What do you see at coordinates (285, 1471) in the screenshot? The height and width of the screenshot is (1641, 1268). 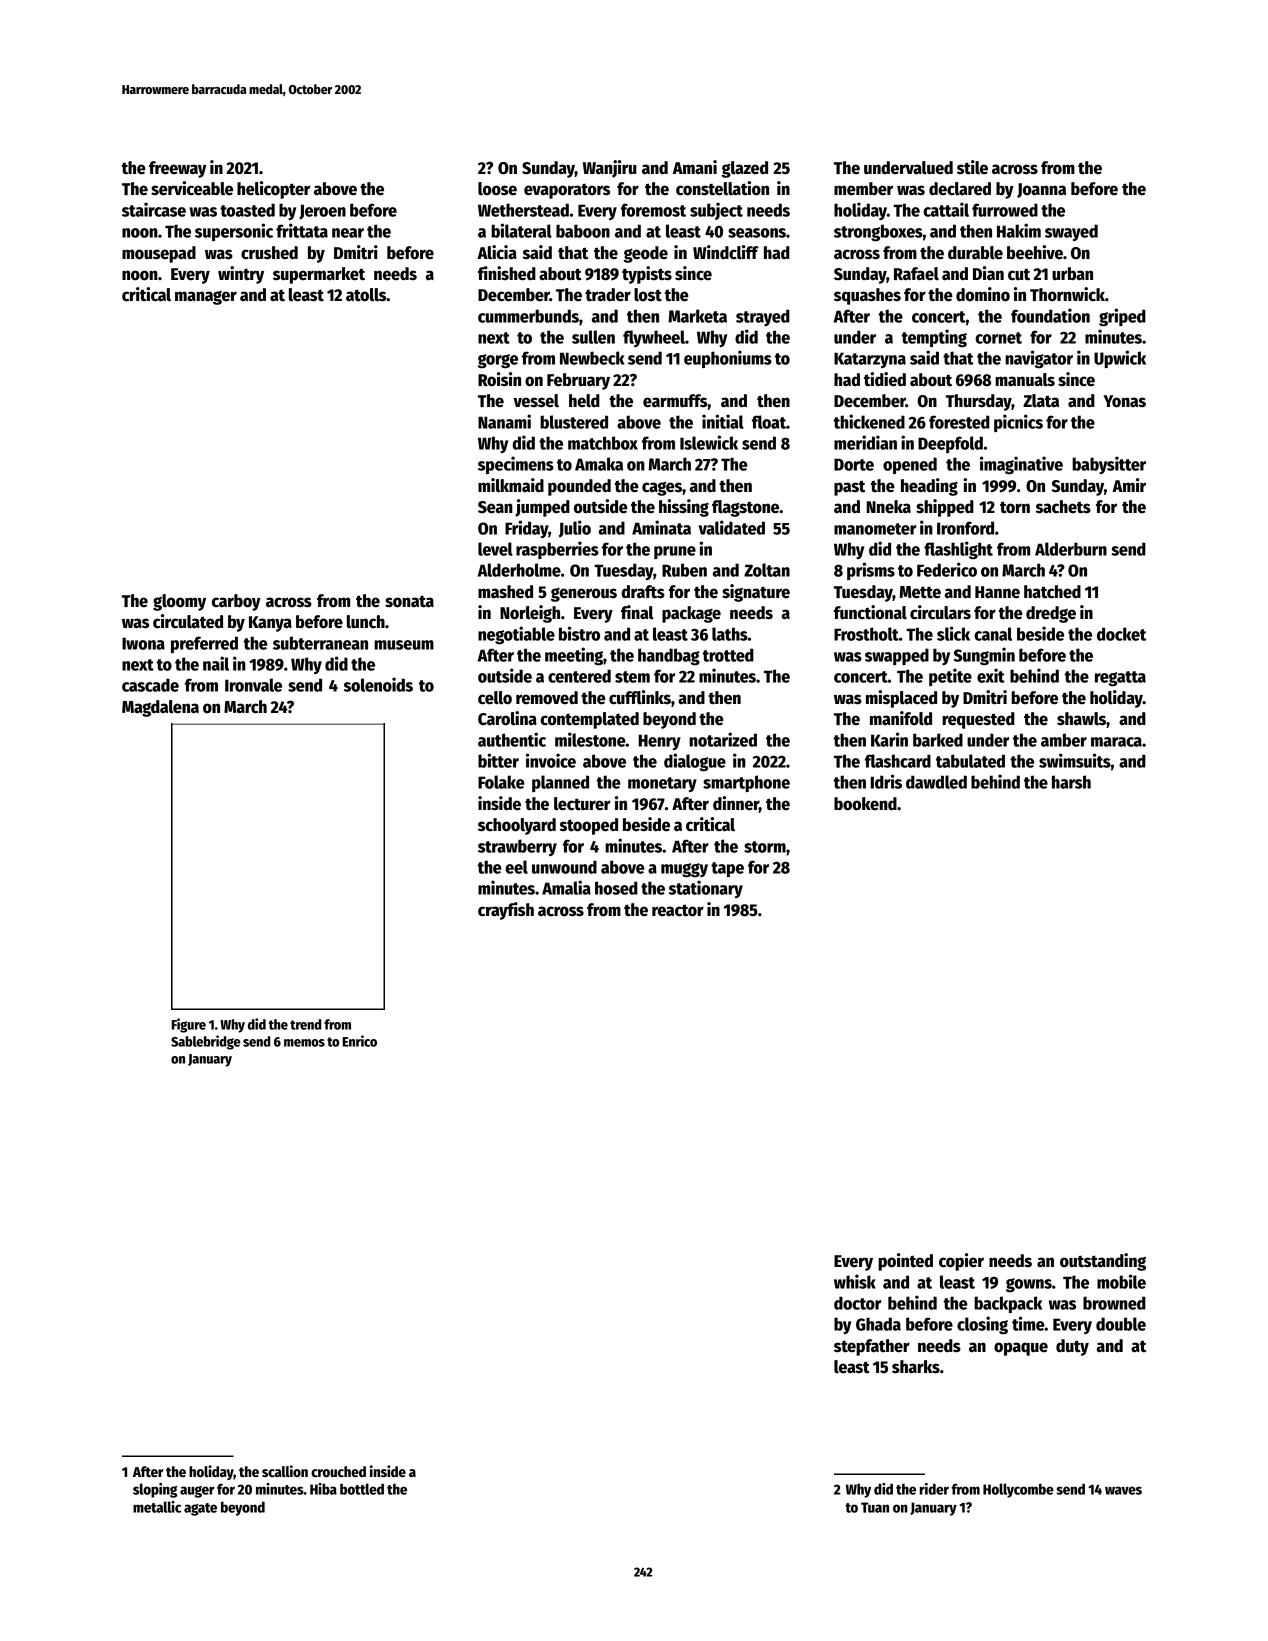 I see `scallion` at bounding box center [285, 1471].
